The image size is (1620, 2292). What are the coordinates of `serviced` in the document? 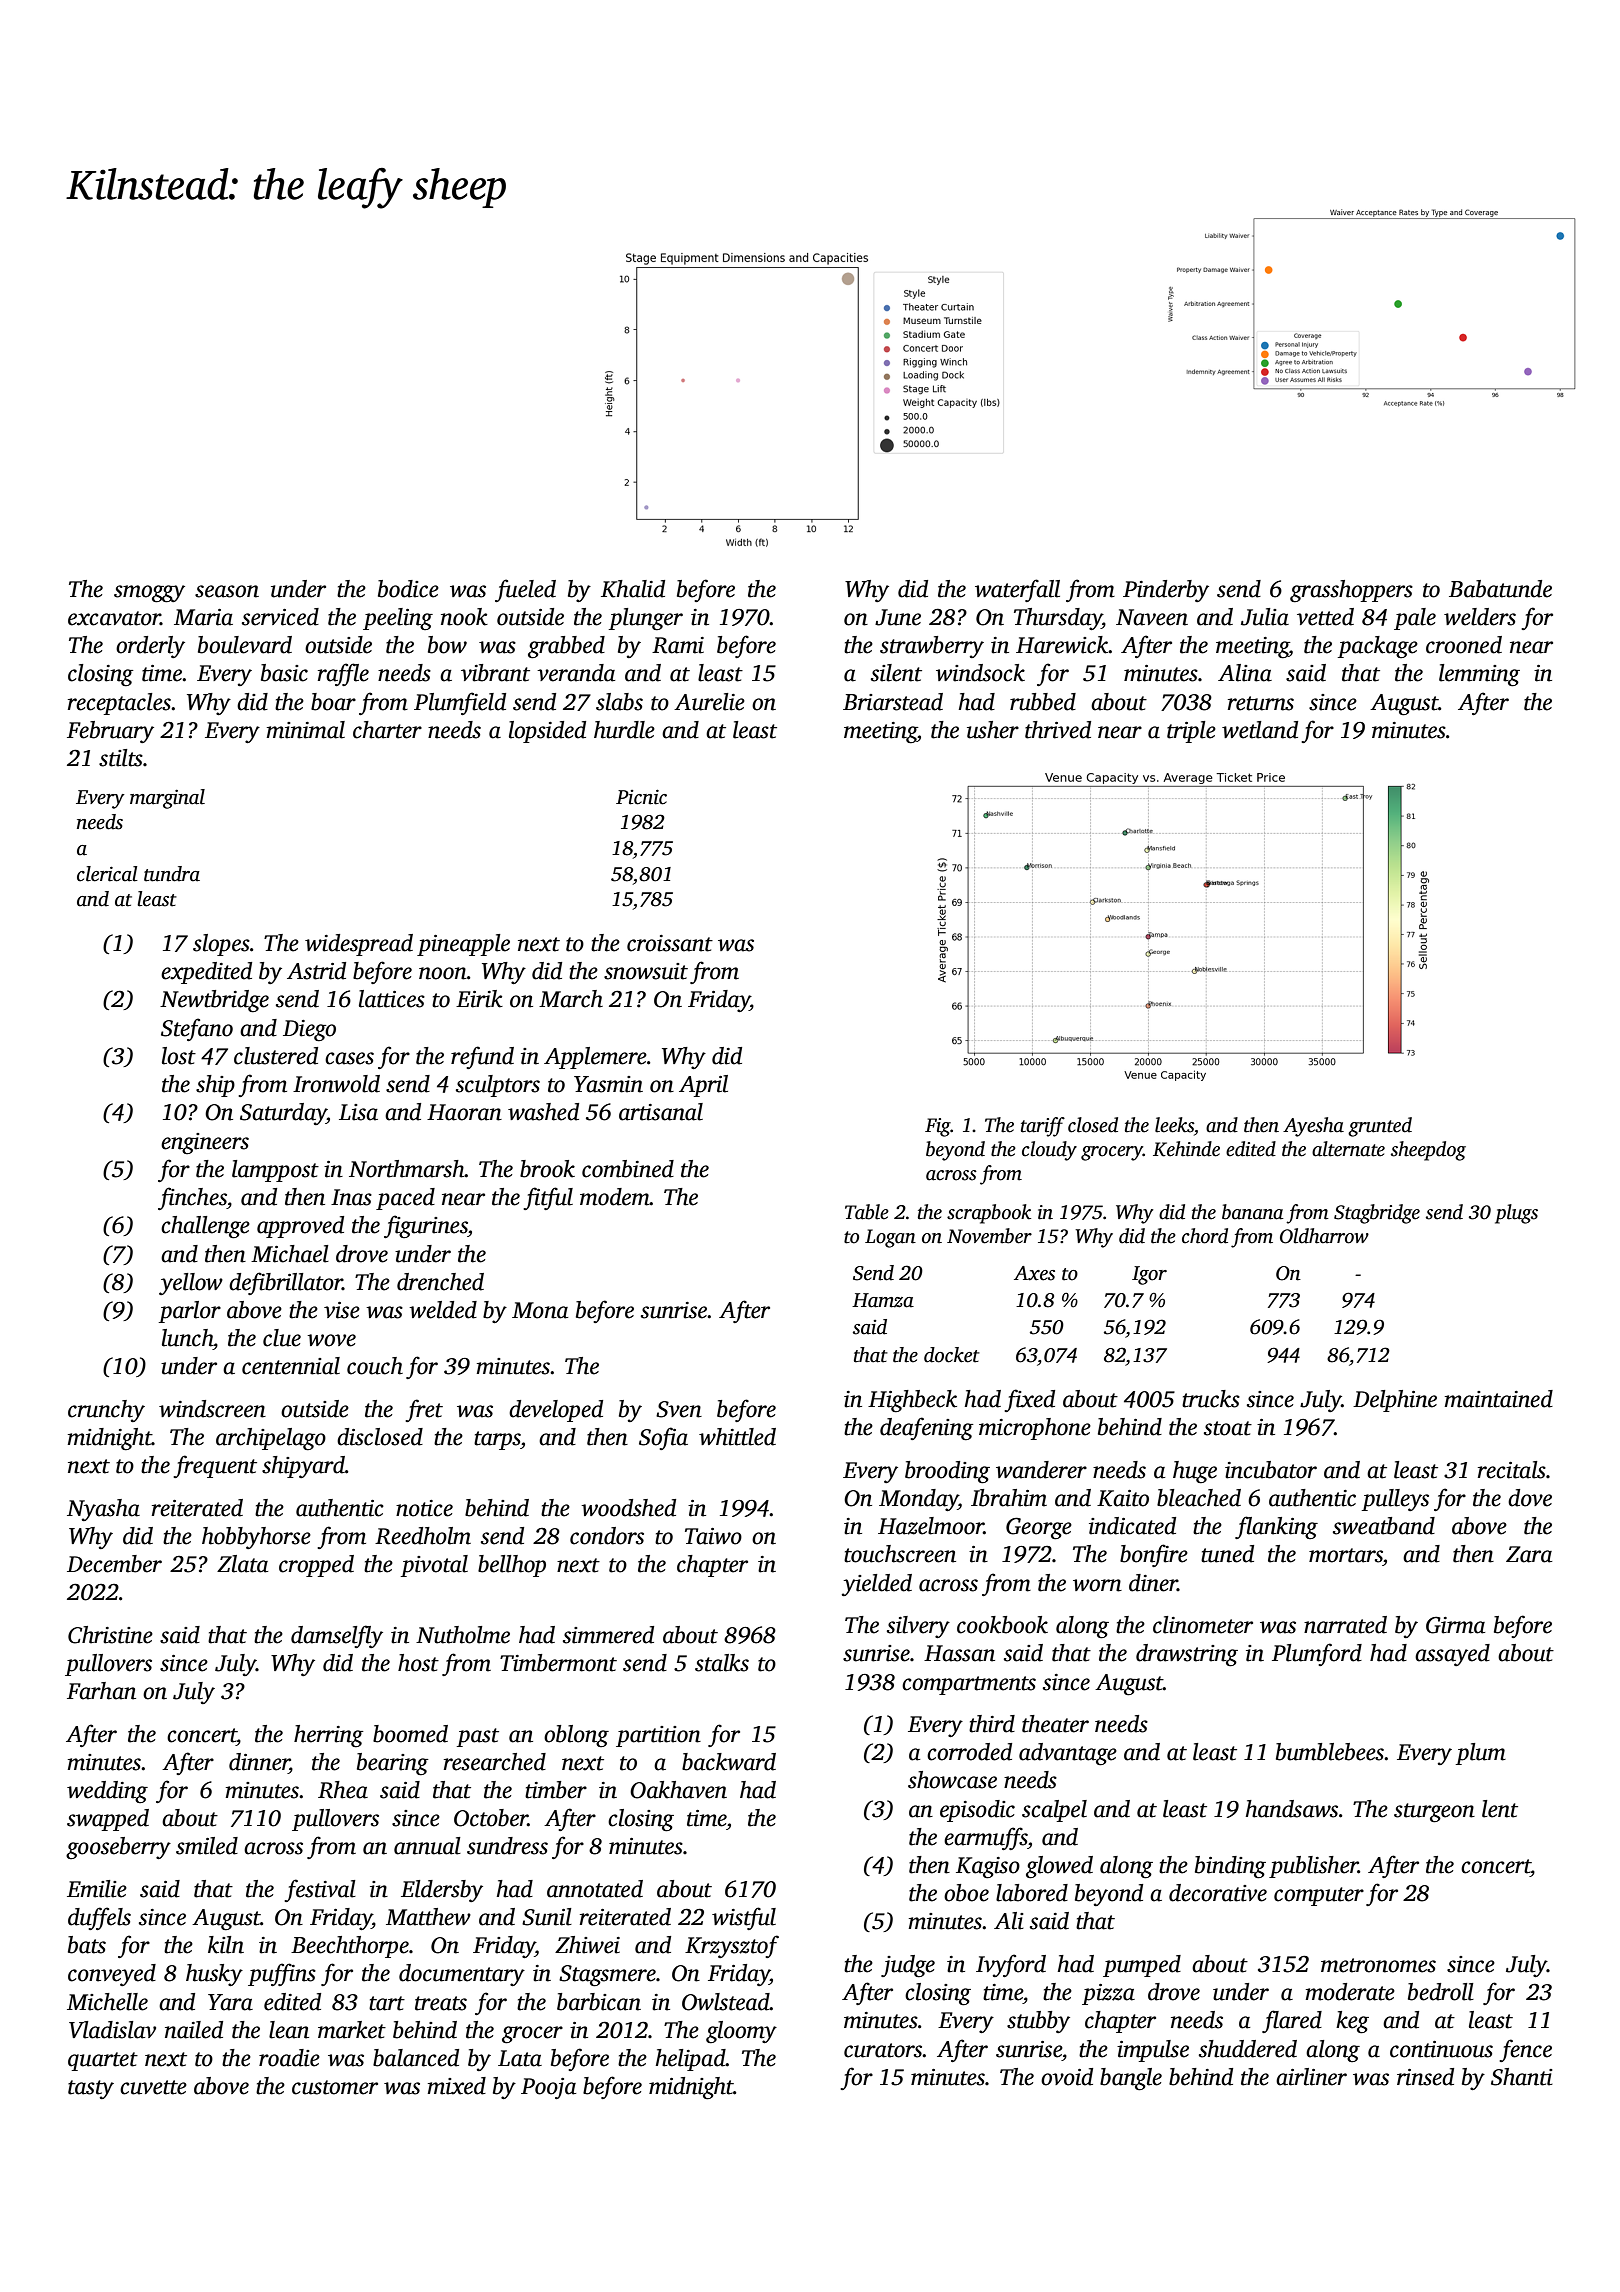 It's located at (280, 617).
